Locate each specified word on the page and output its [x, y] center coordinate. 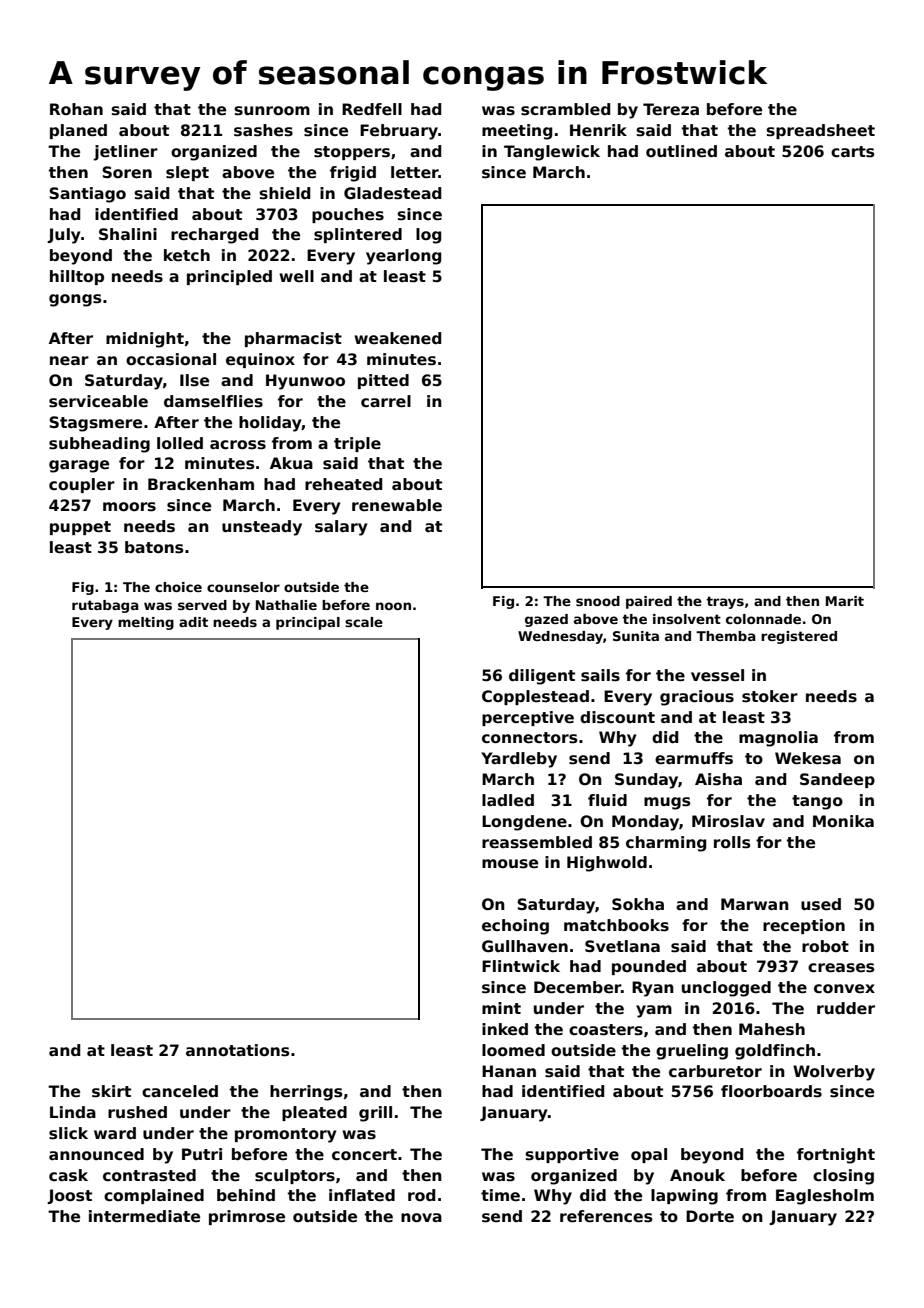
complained [154, 1196]
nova [421, 1218]
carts [852, 152]
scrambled [565, 109]
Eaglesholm [825, 1197]
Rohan [76, 109]
